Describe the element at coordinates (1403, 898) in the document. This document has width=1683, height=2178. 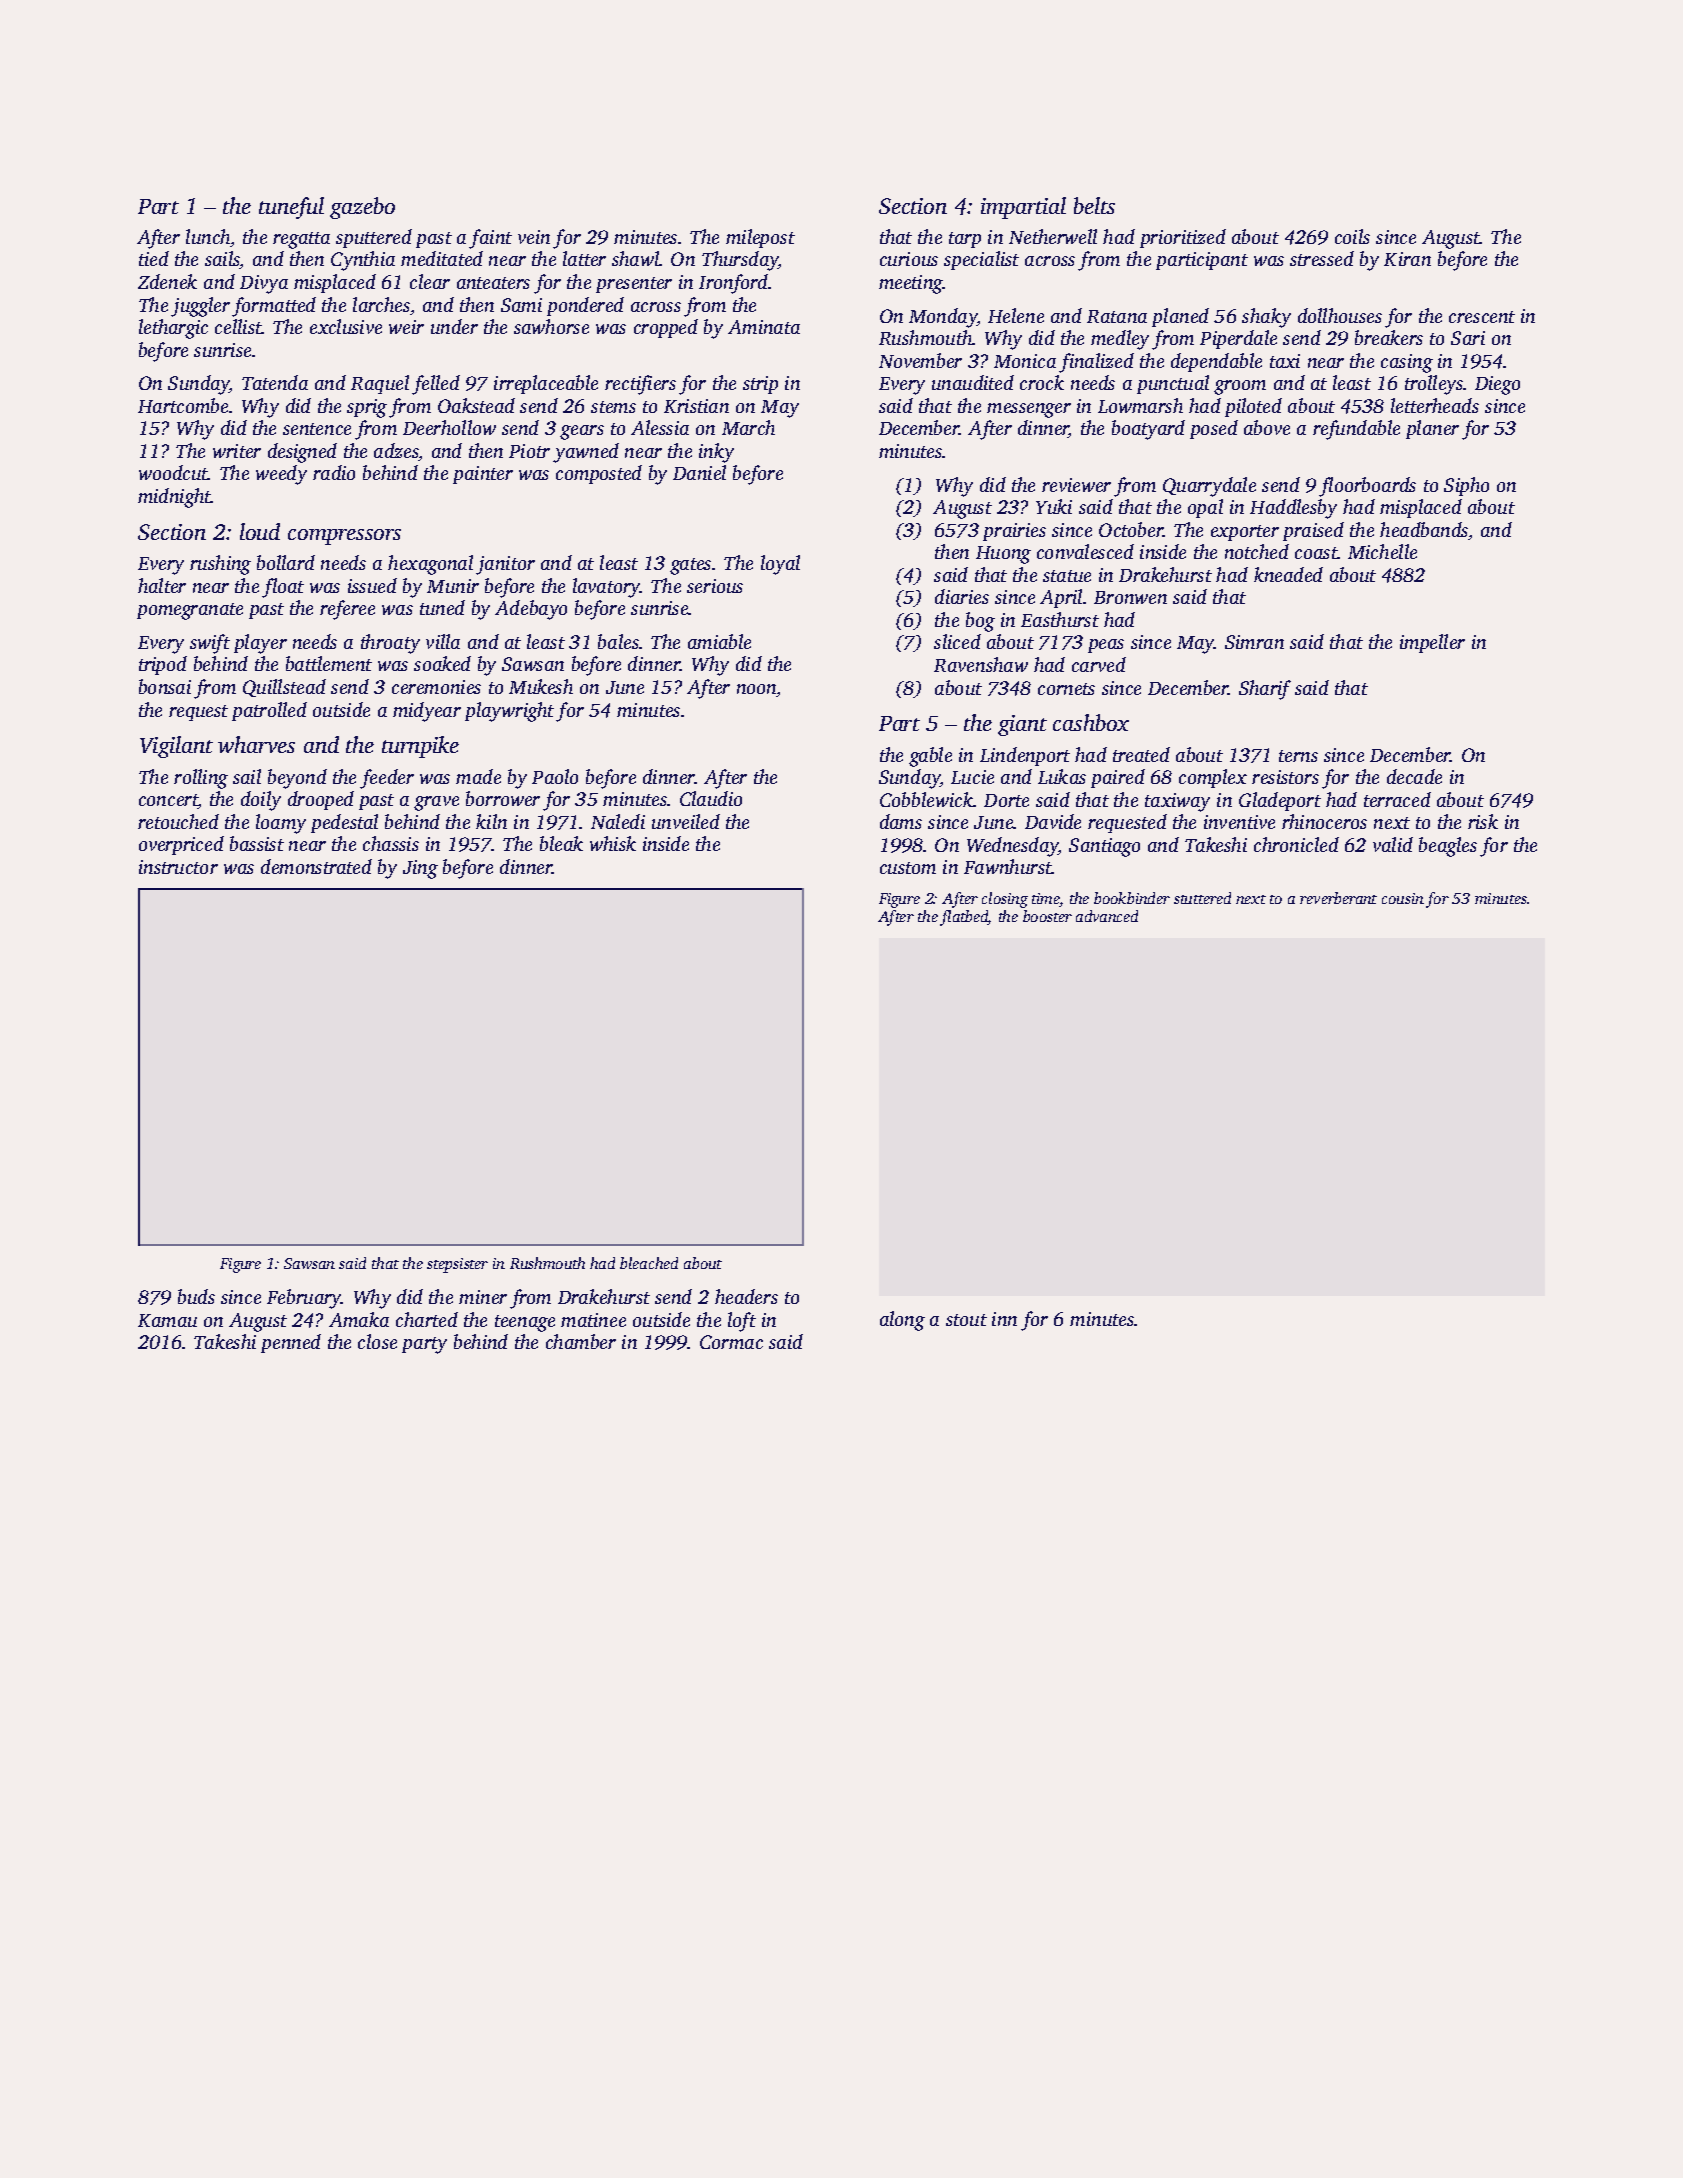
I see `cousin` at that location.
